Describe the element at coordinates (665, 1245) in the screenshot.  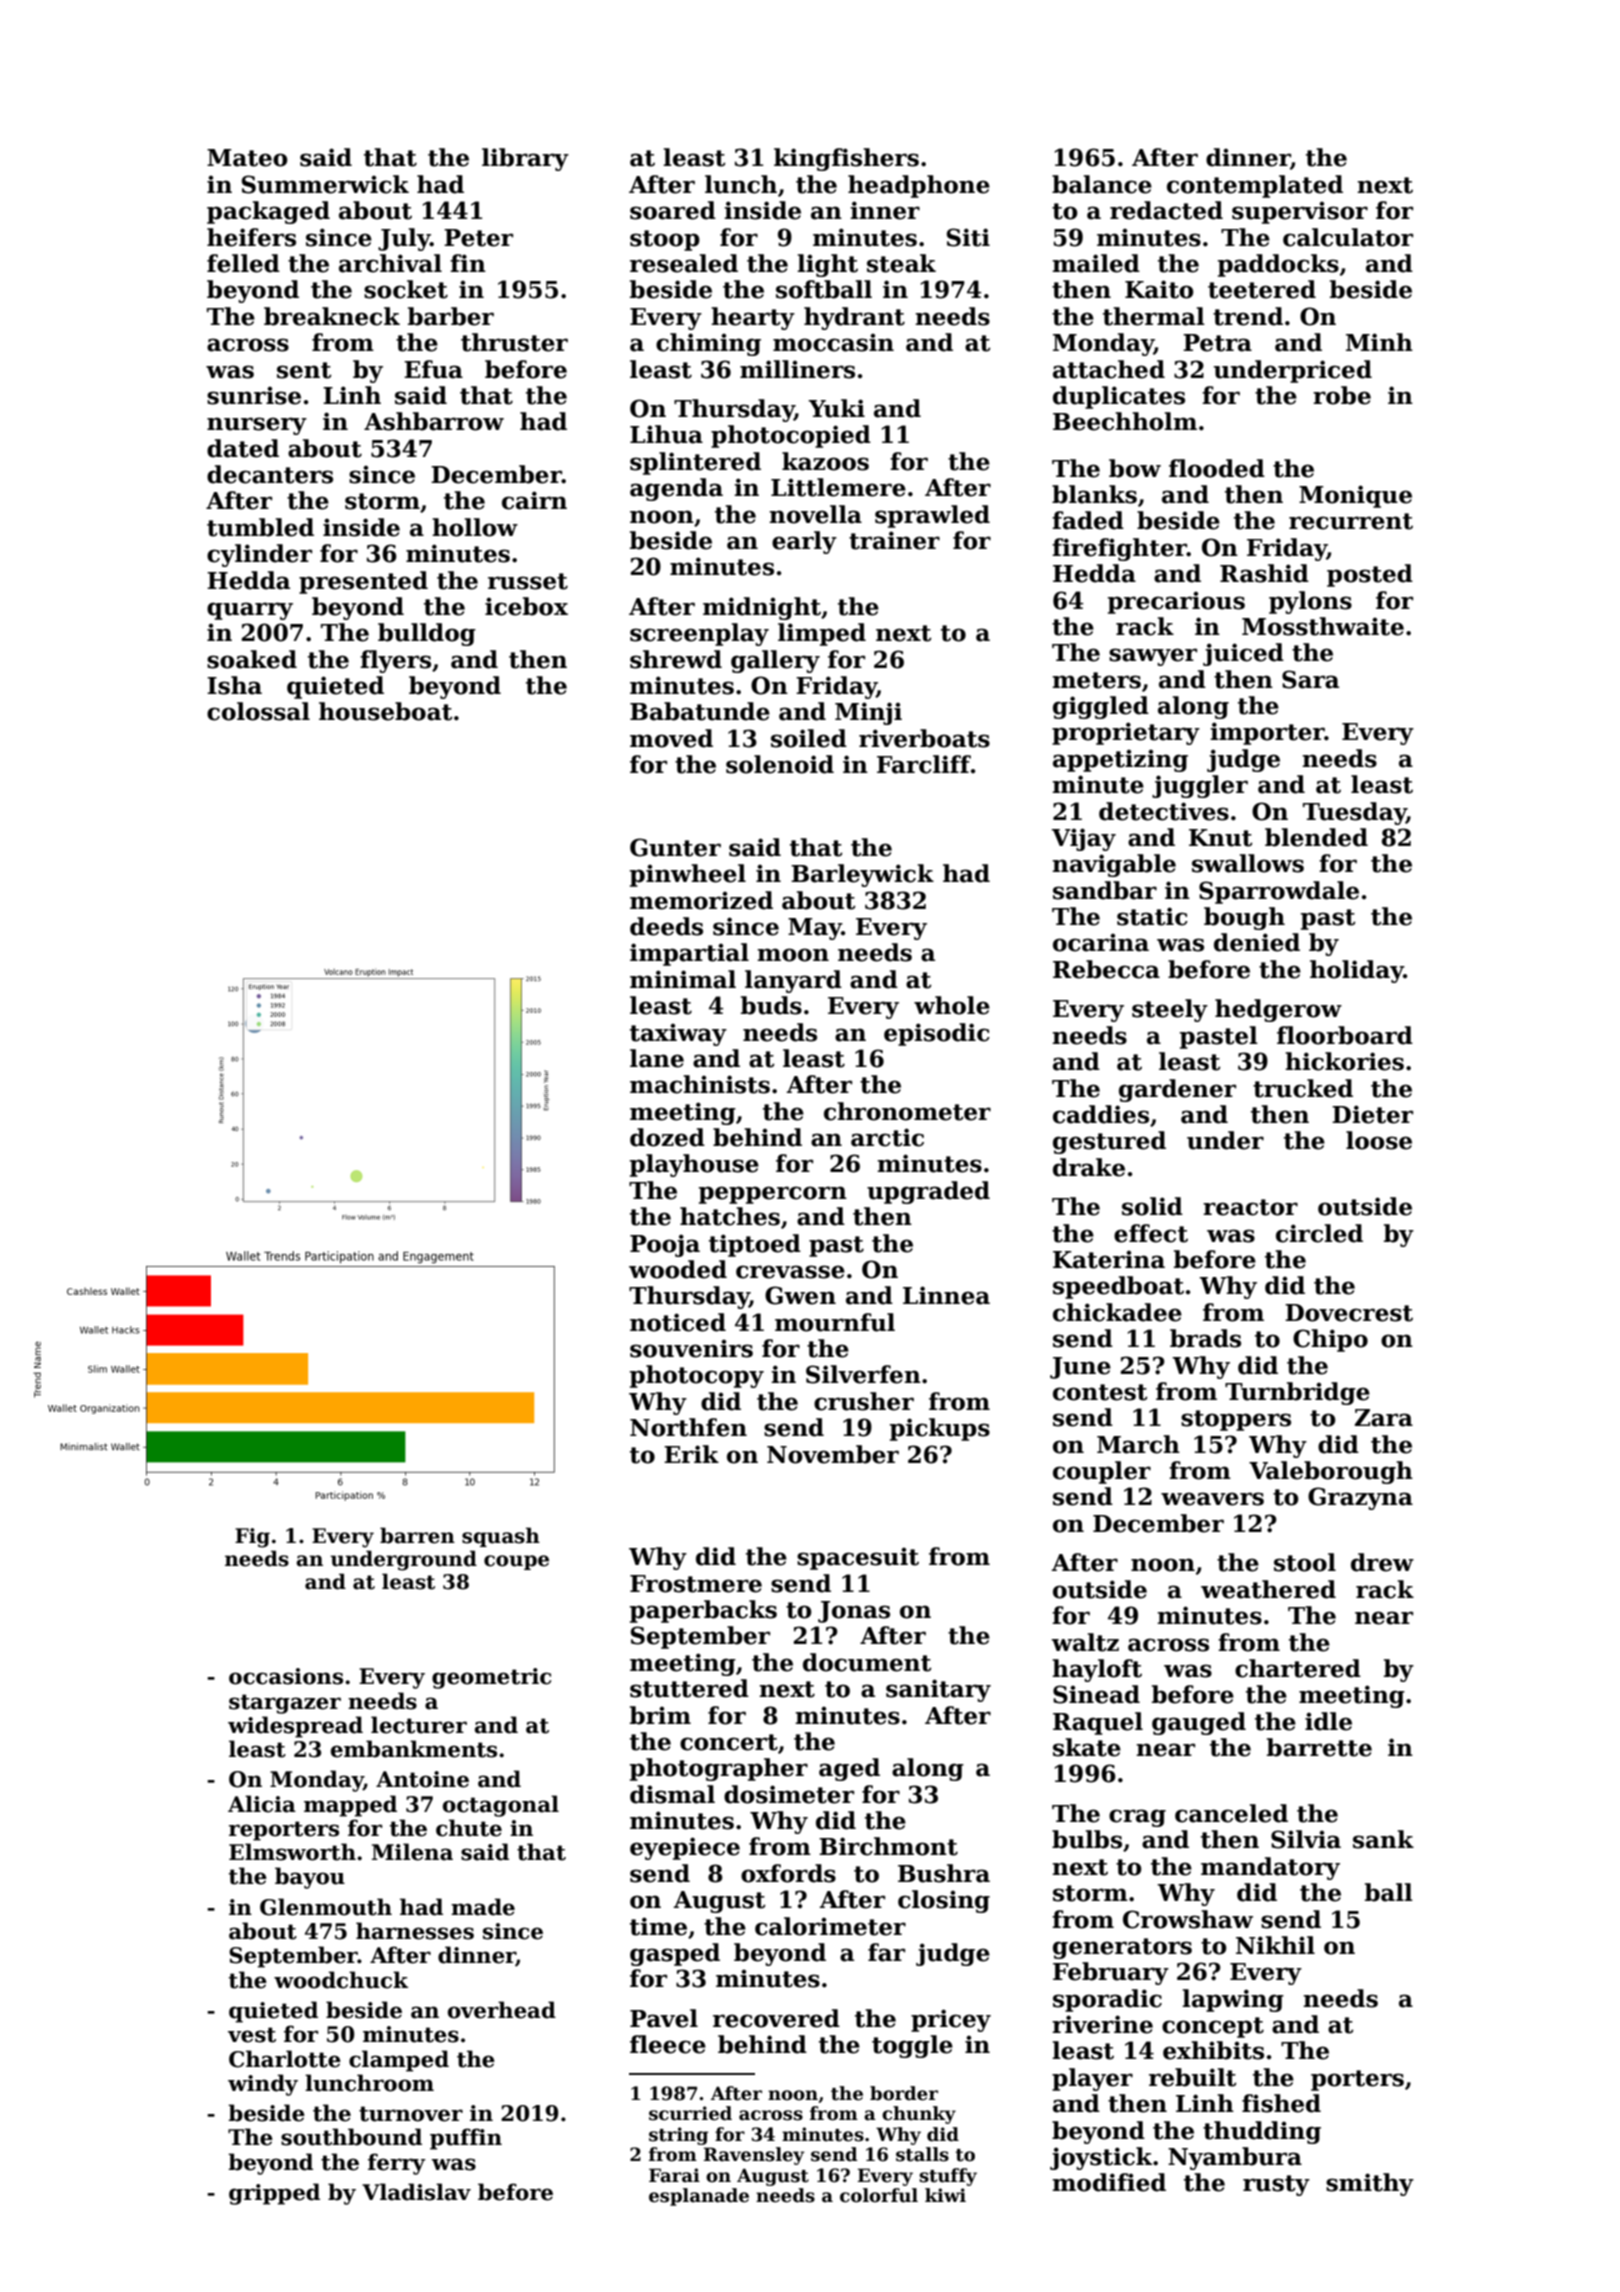
I see `Pooja` at that location.
